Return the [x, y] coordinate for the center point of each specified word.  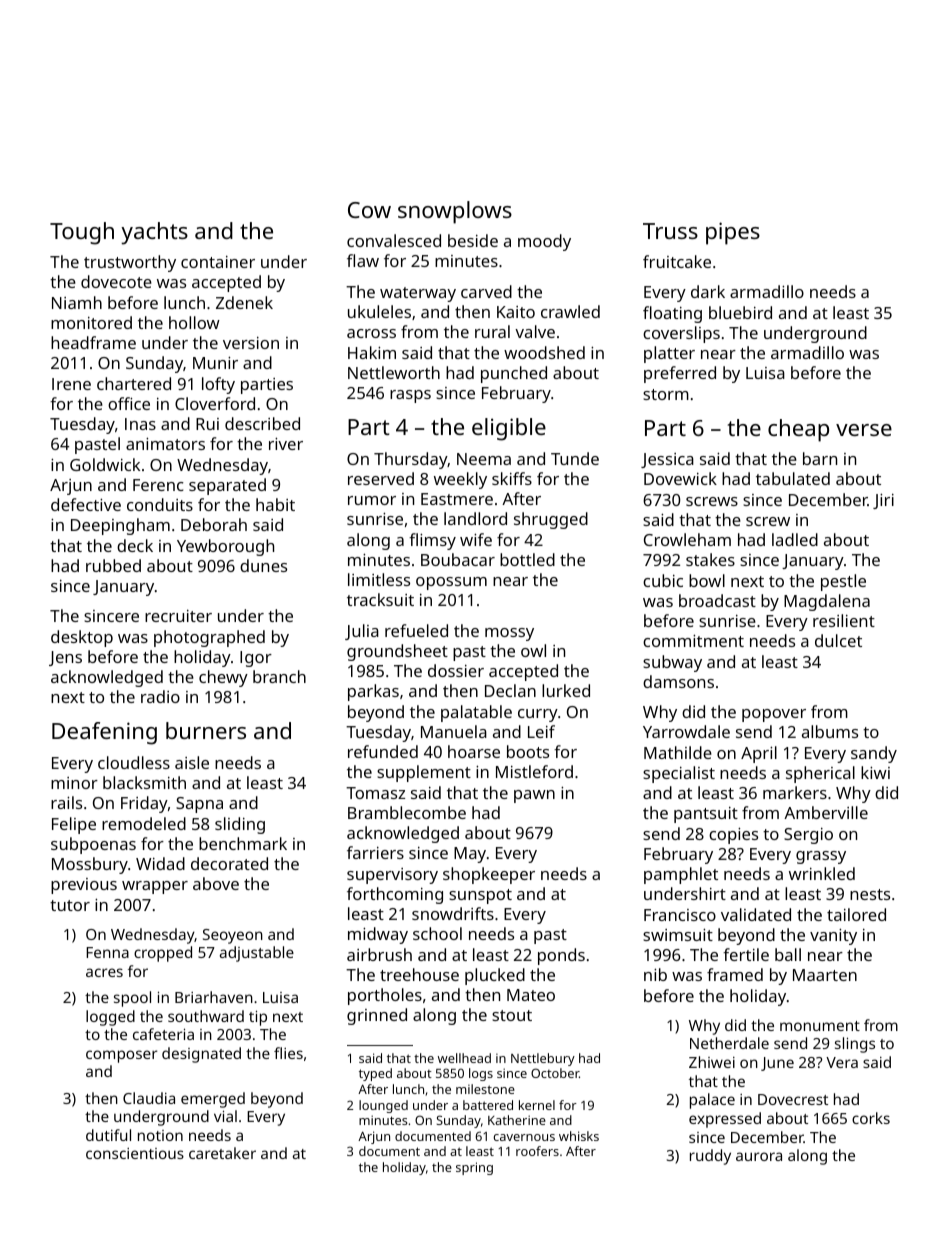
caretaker [222, 1153]
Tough [82, 233]
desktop [82, 638]
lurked [566, 690]
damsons [678, 681]
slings [855, 1045]
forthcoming [395, 895]
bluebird [740, 312]
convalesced [394, 240]
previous [84, 886]
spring [474, 1168]
